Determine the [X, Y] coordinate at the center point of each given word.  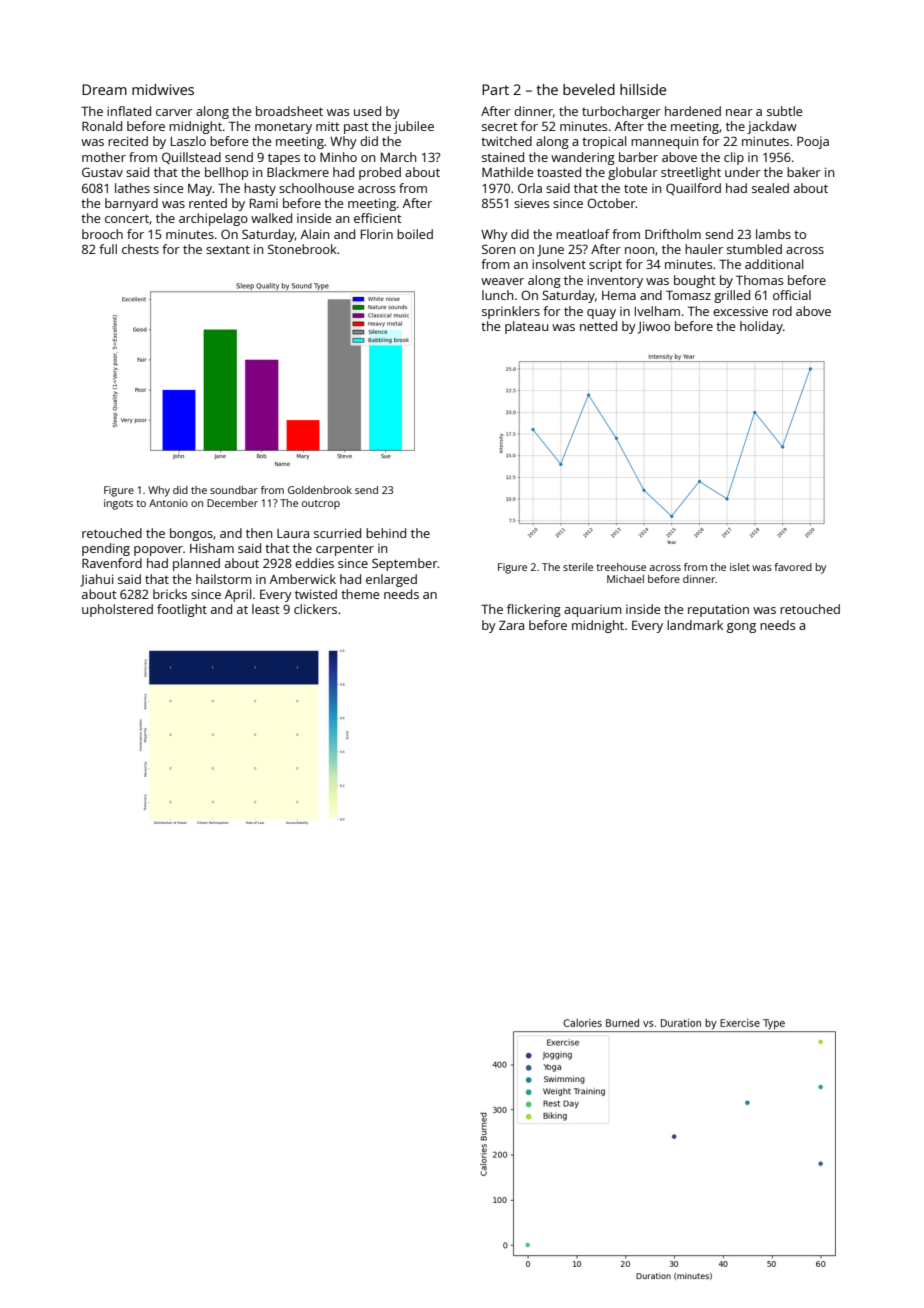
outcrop [321, 505]
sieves [531, 203]
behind [386, 533]
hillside [643, 89]
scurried [337, 533]
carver [174, 112]
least [266, 609]
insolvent [559, 264]
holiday [761, 327]
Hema [619, 295]
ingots [118, 504]
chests [140, 249]
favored [793, 567]
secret [500, 127]
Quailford [693, 189]
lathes [132, 188]
